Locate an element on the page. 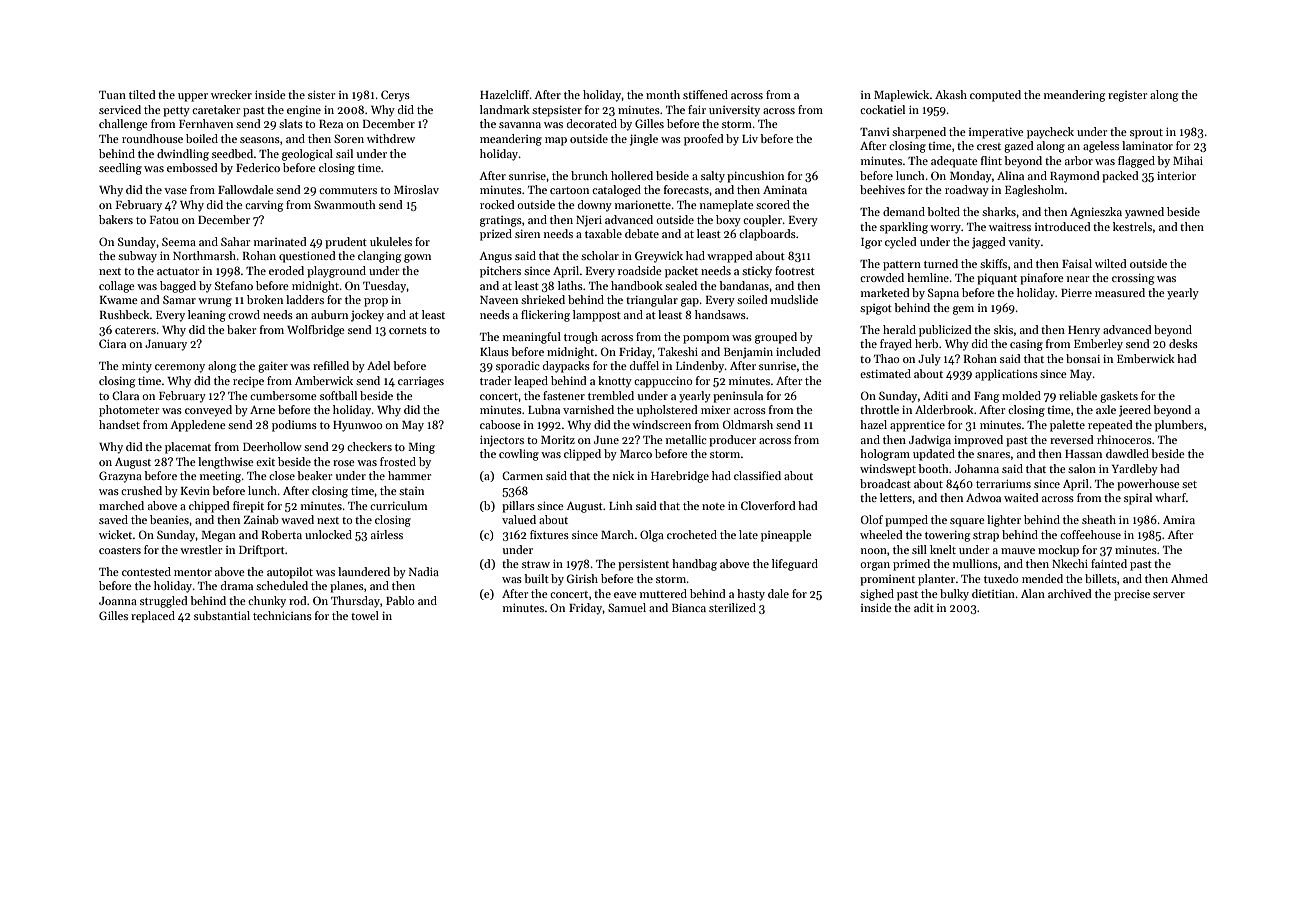 This image has height=924, width=1308. salon is located at coordinates (1082, 468).
